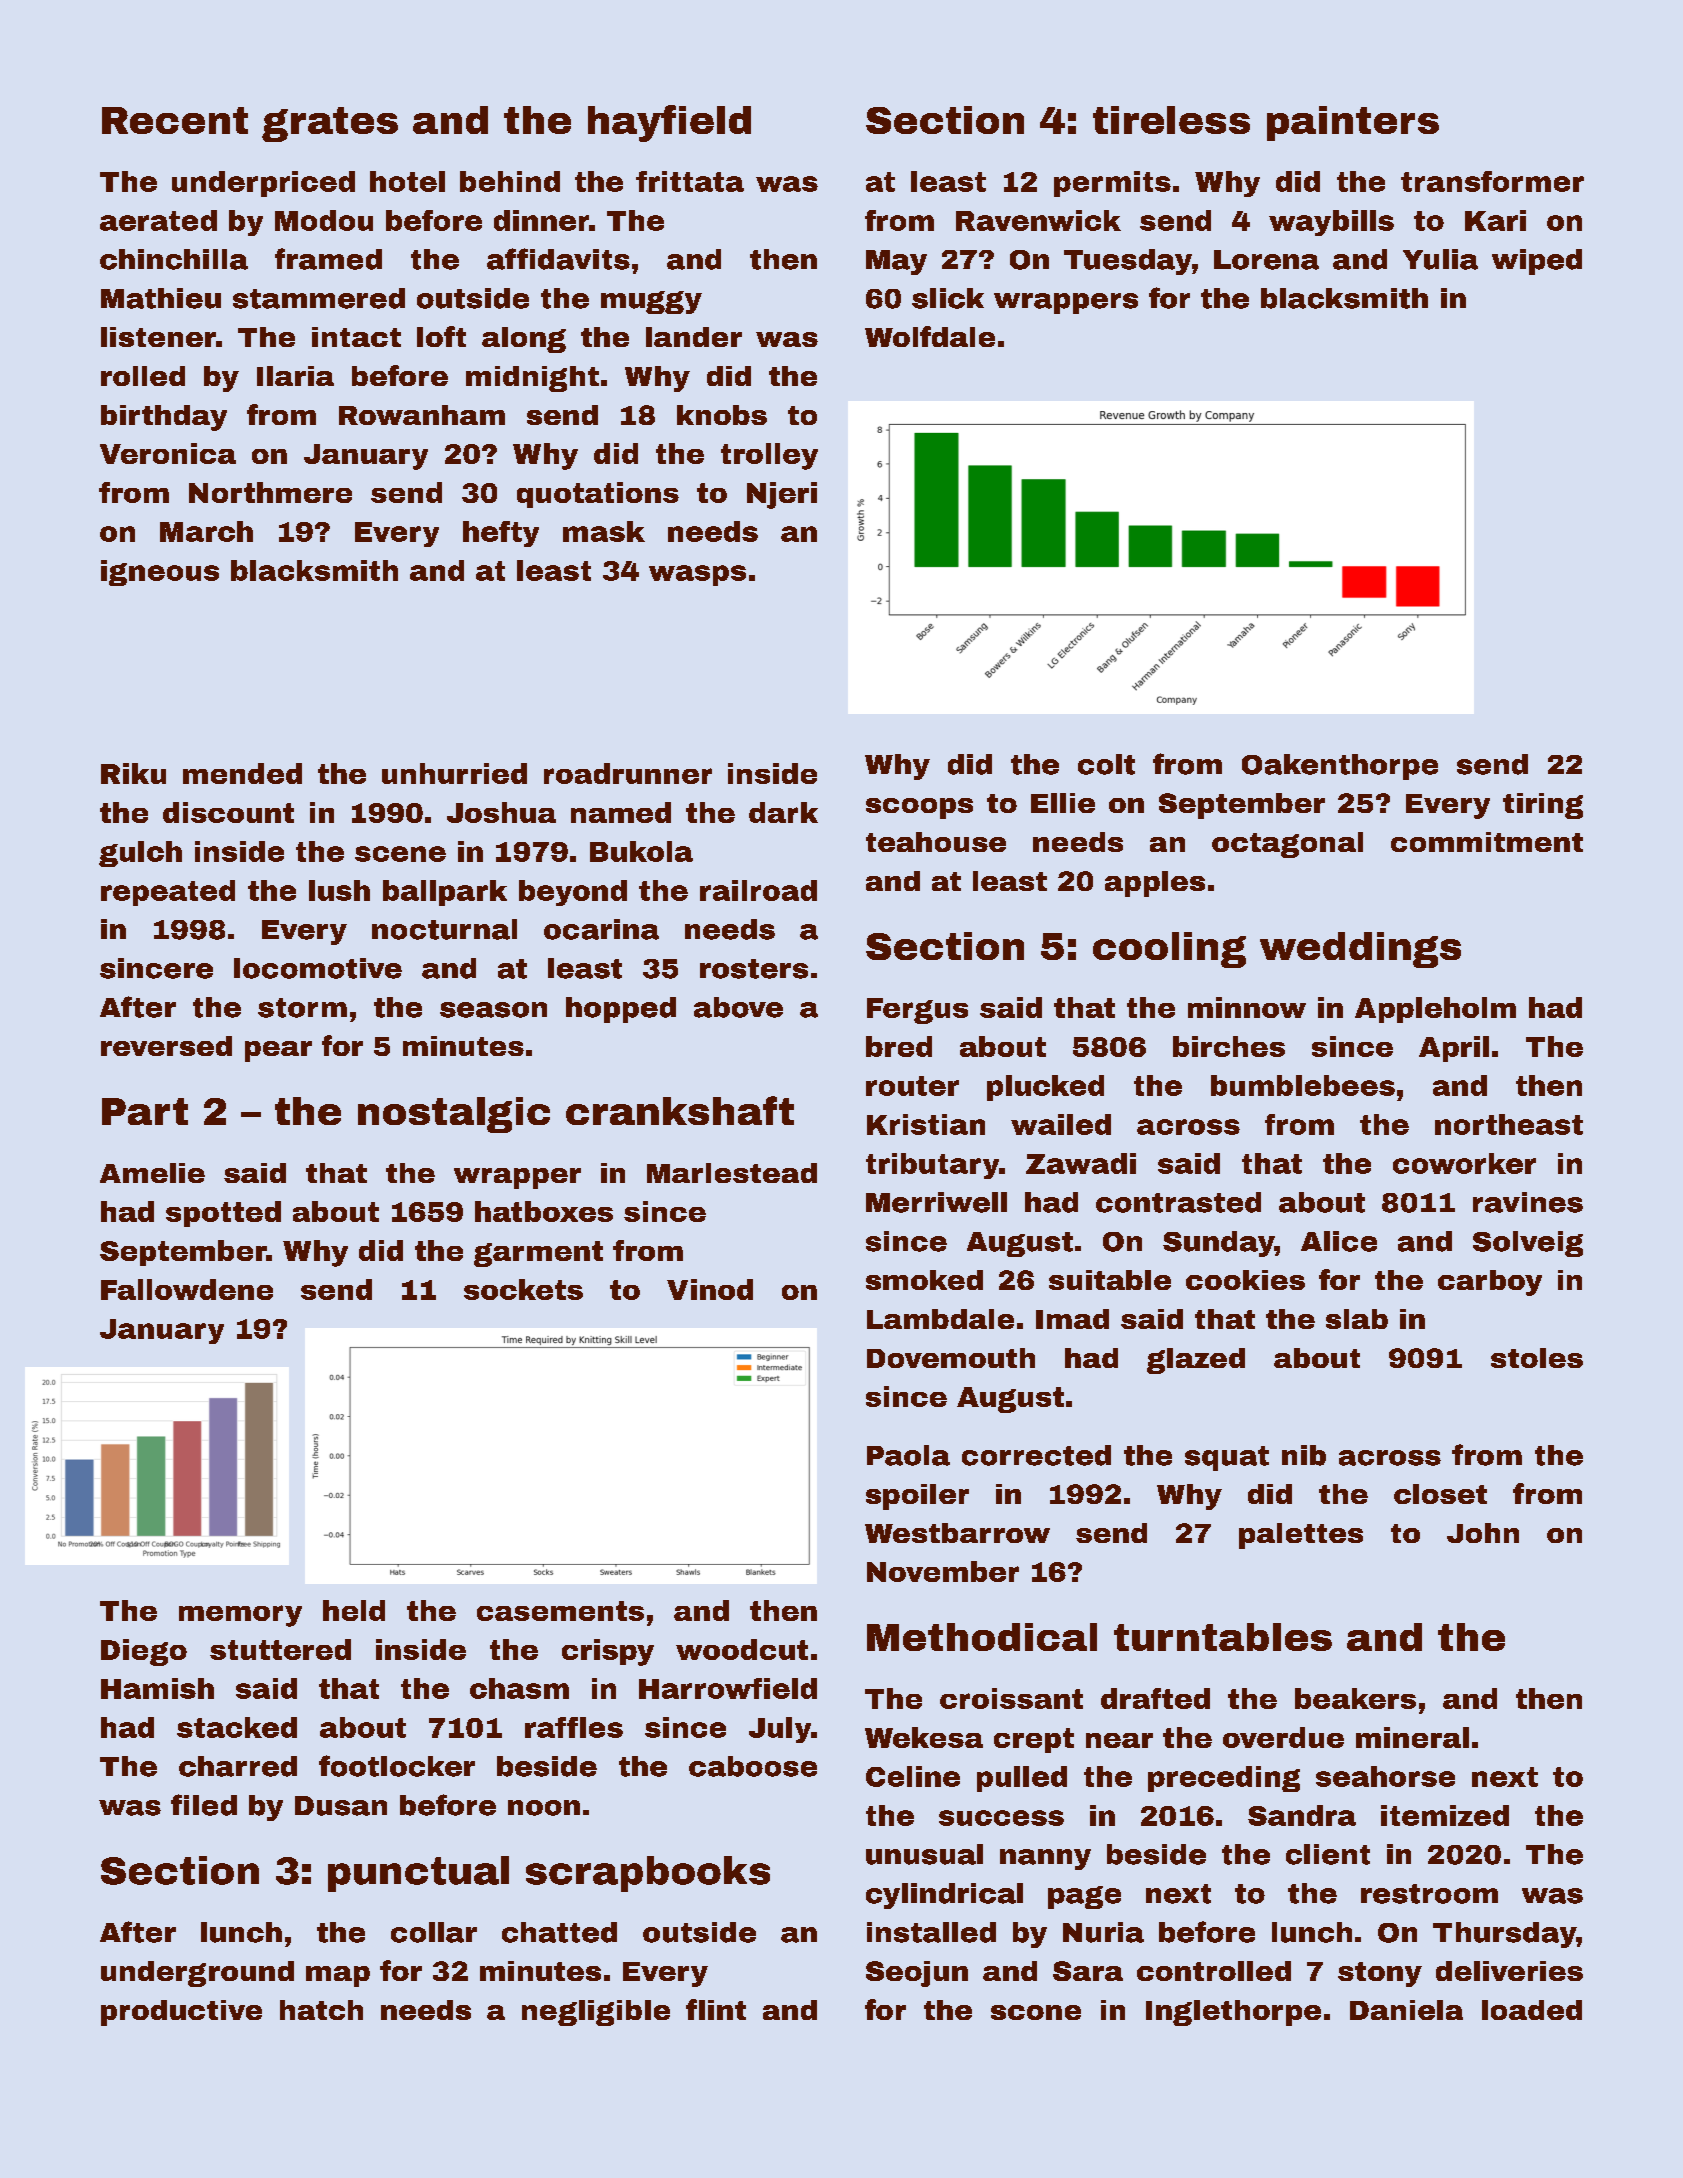 The width and height of the screenshot is (1683, 2178). What do you see at coordinates (669, 123) in the screenshot?
I see `hayfield` at bounding box center [669, 123].
